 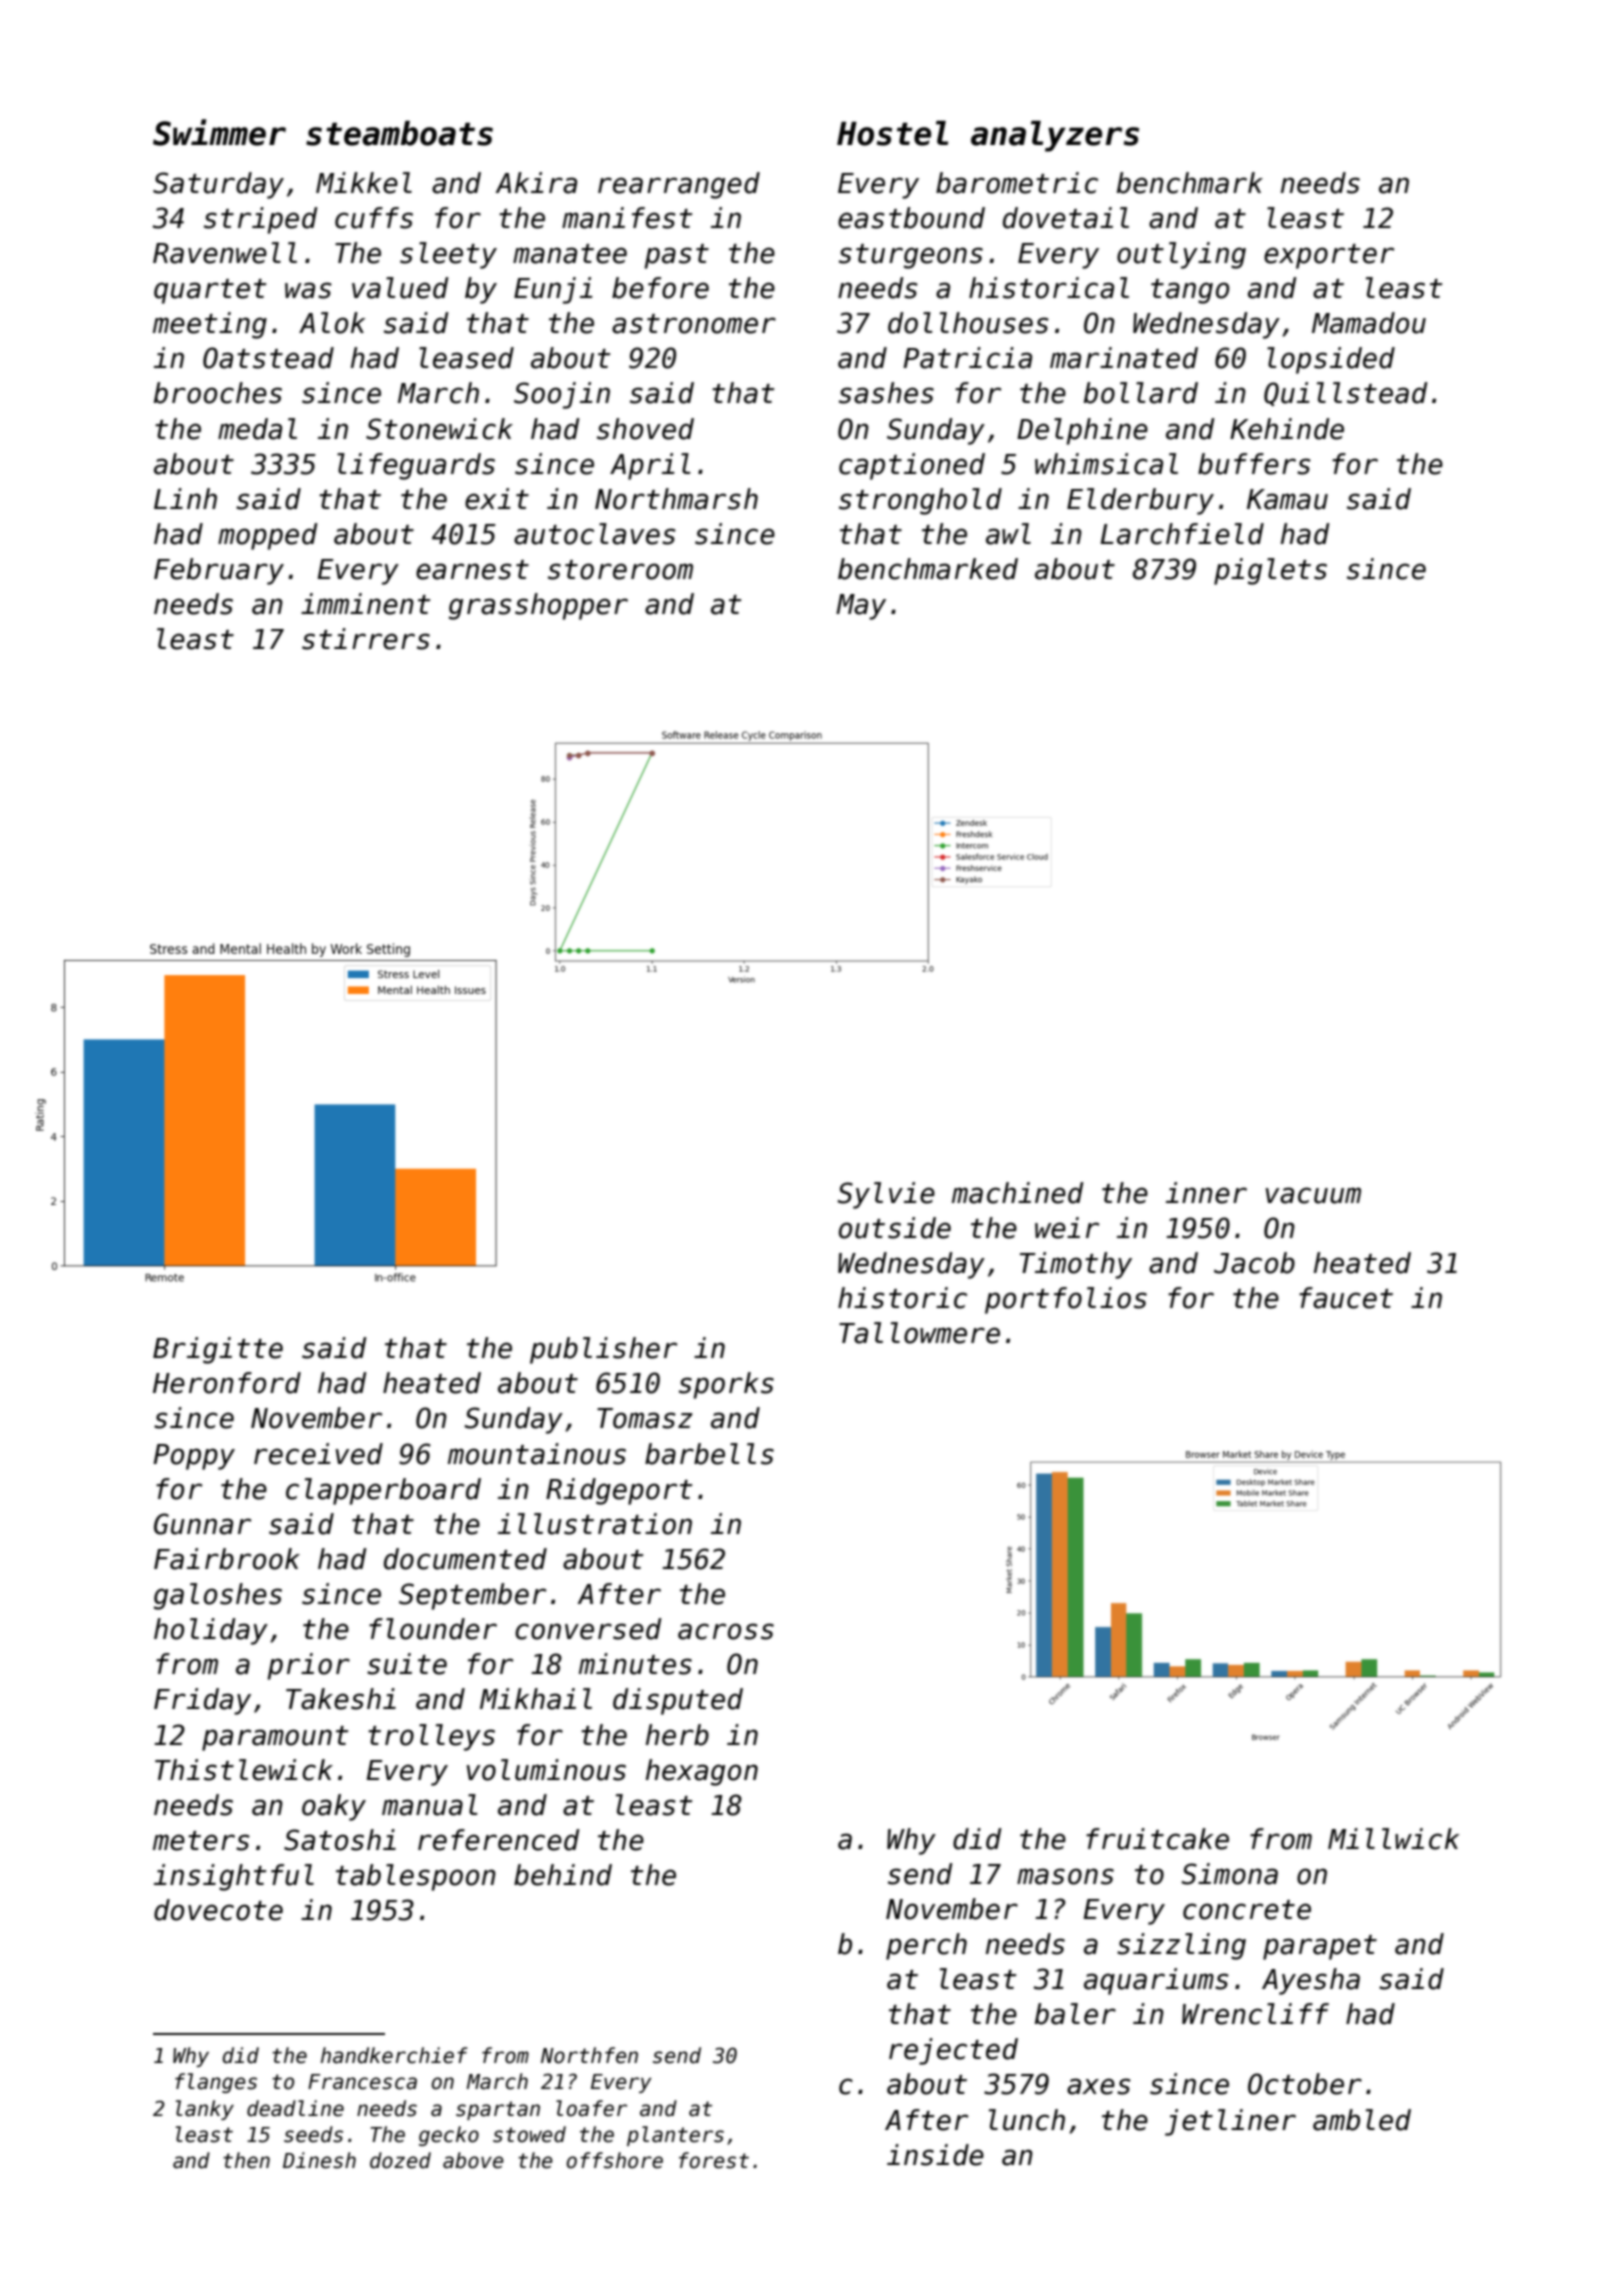 I want to click on behind, so click(x=563, y=1875).
